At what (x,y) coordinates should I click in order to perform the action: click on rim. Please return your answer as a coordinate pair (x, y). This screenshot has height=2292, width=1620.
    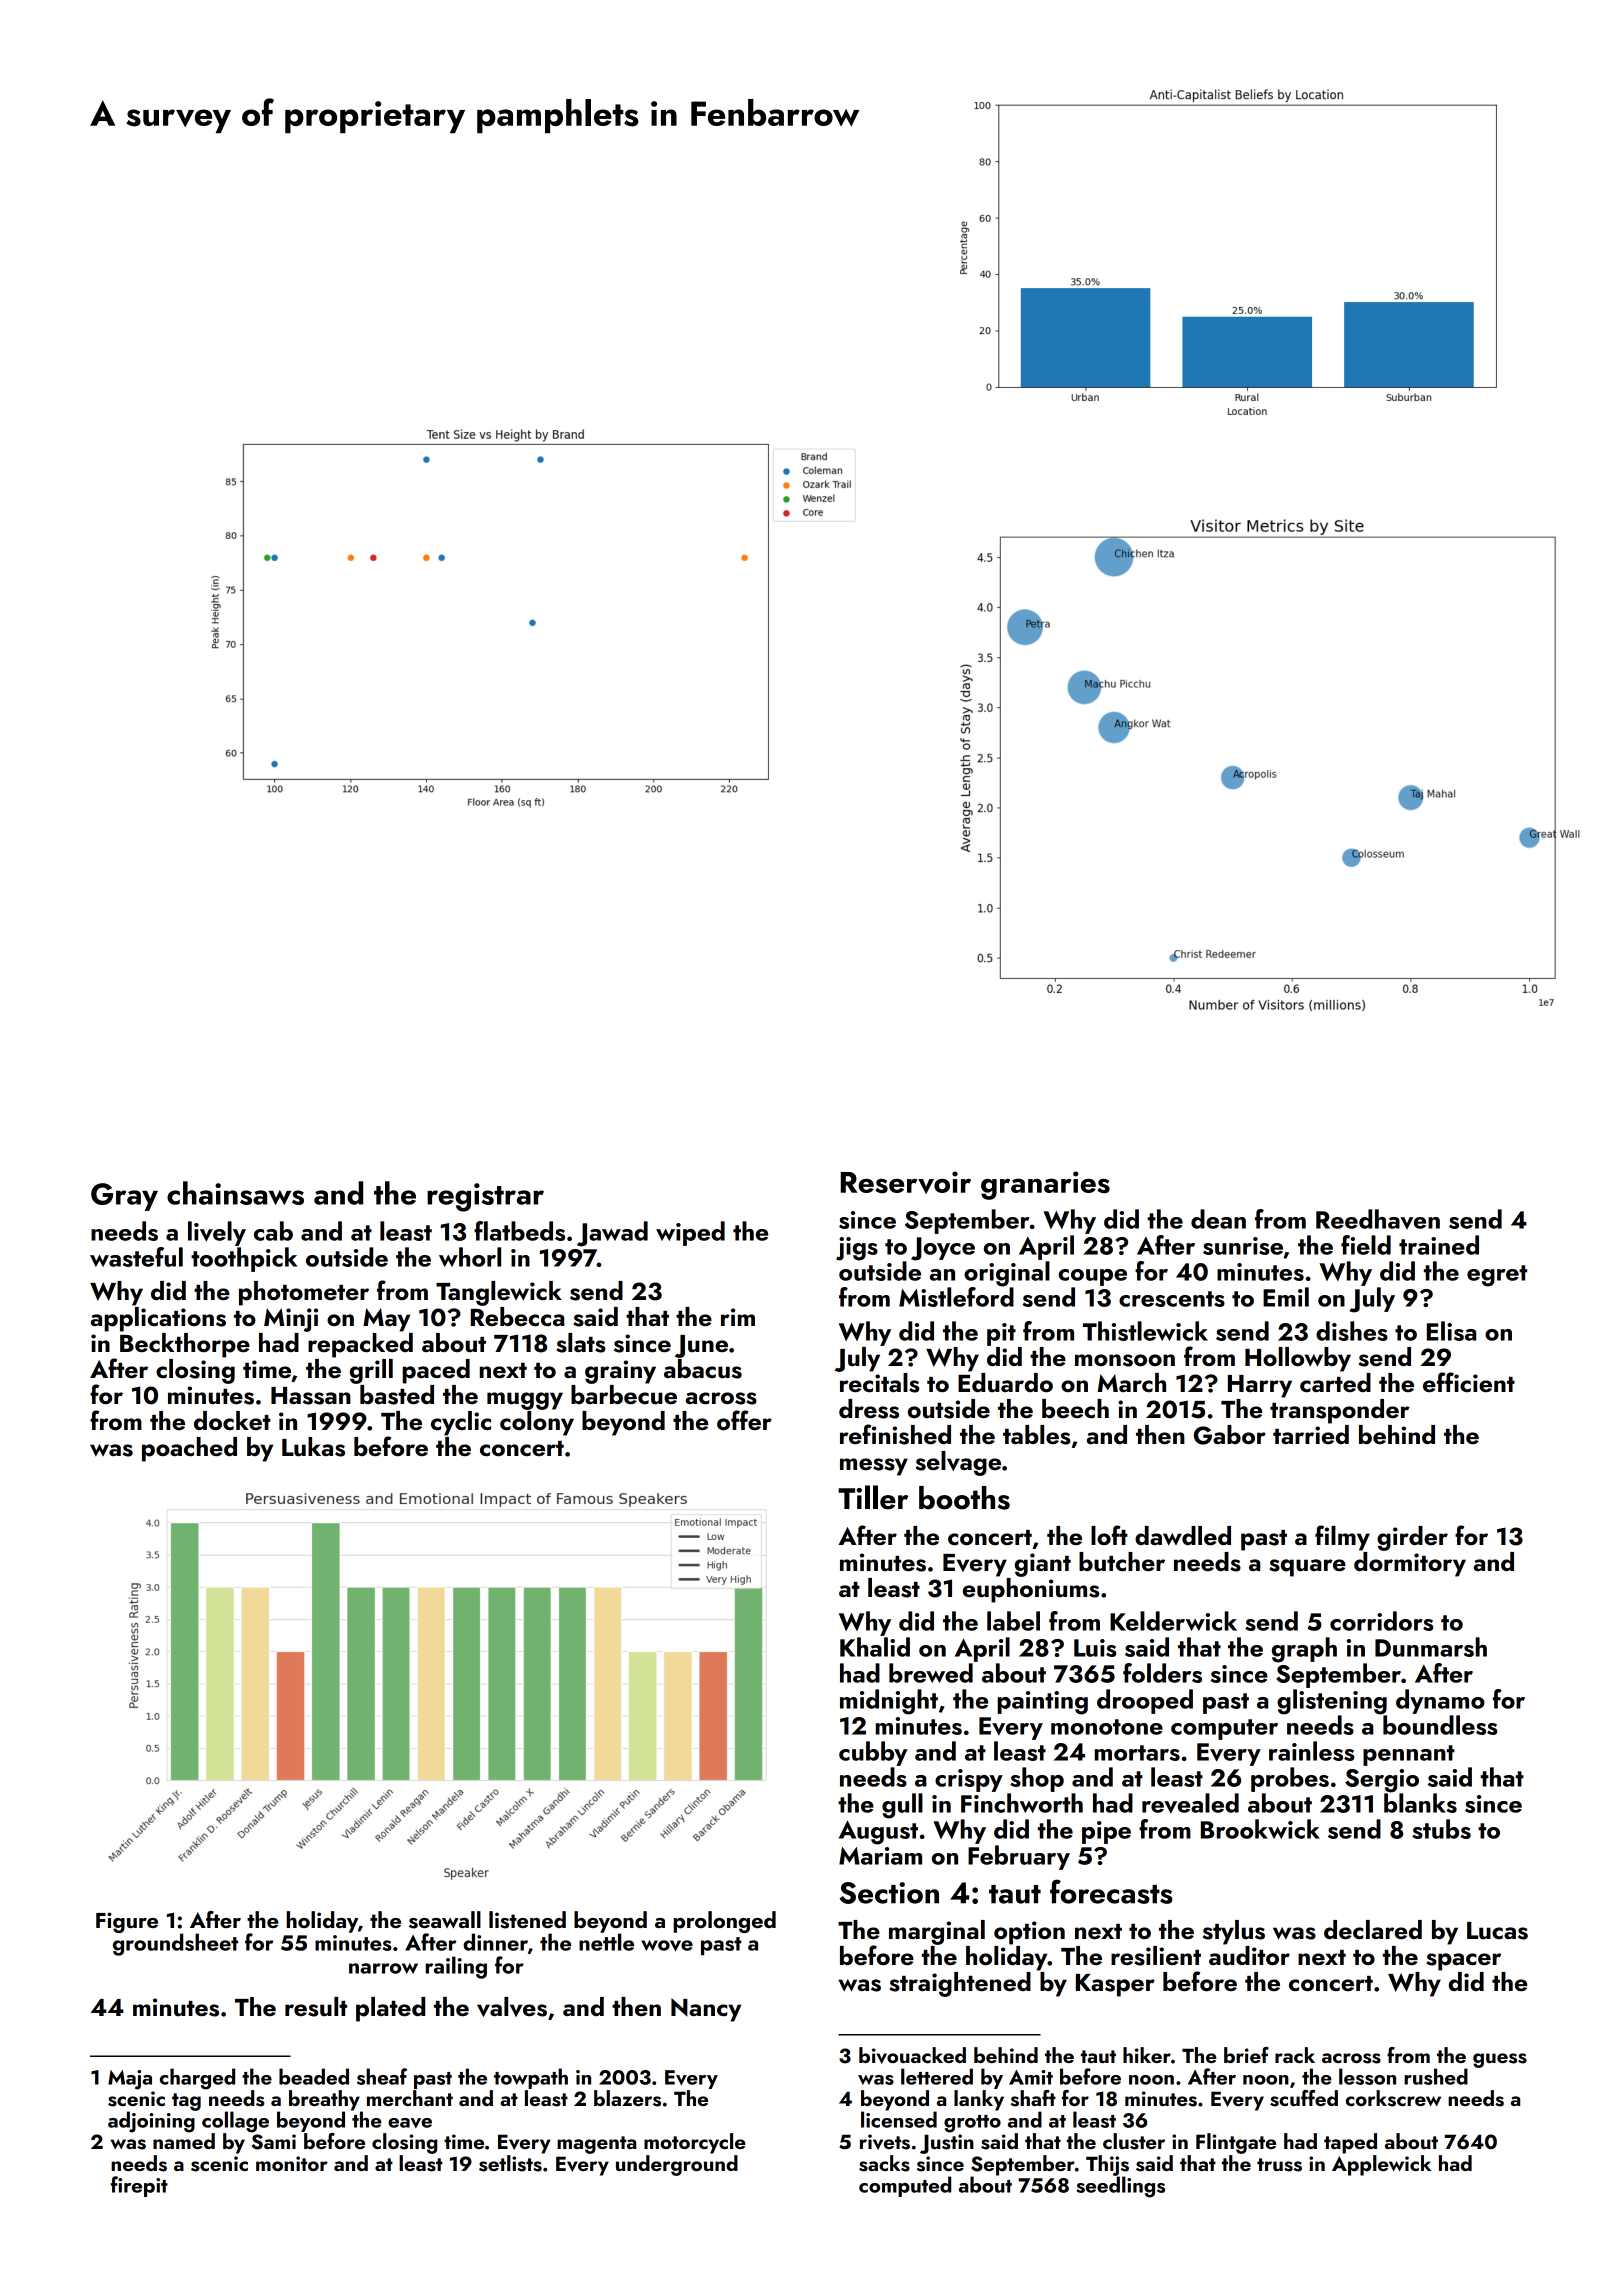
    Looking at the image, I should click on (738, 1317).
